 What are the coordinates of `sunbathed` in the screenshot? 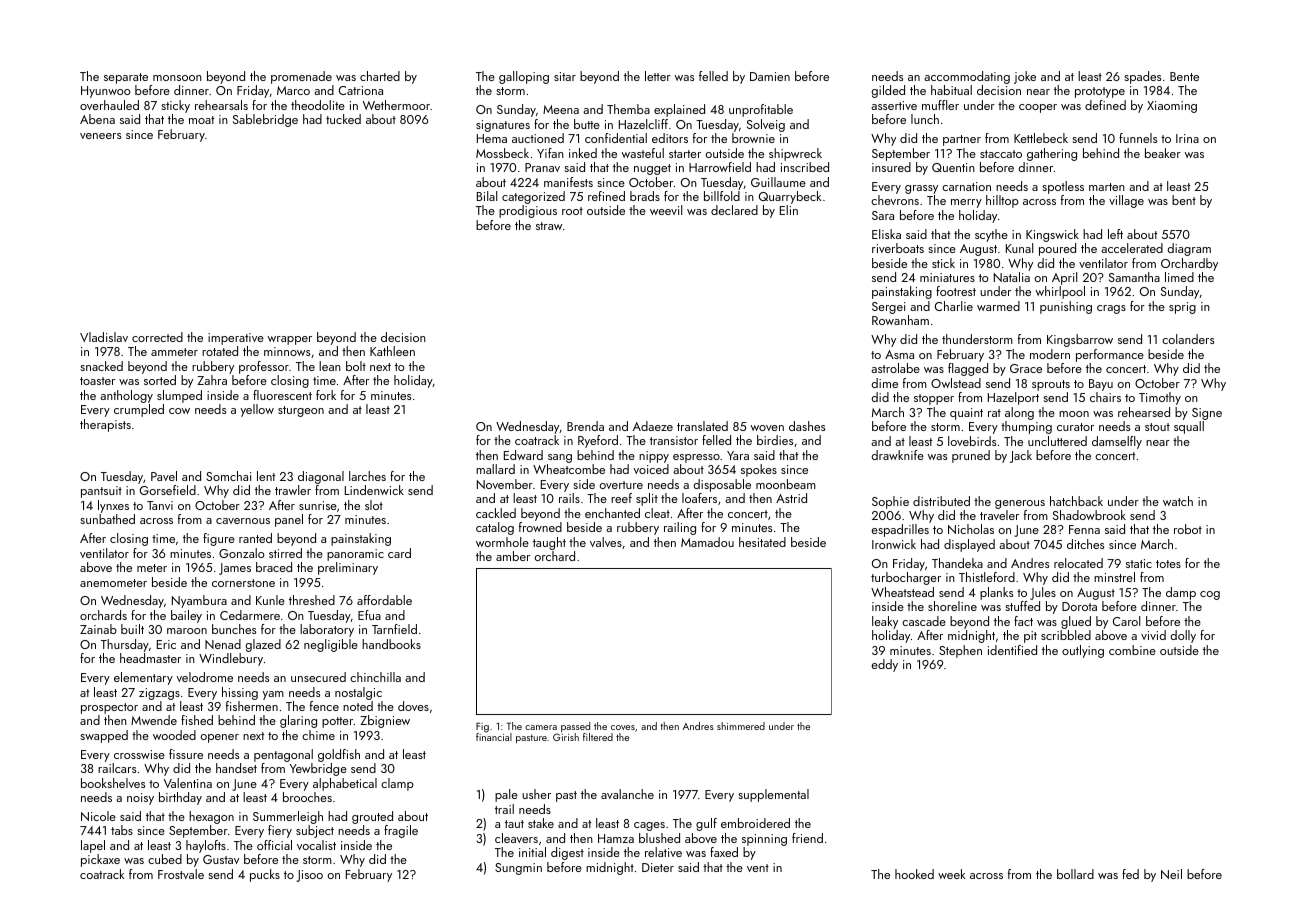 It's located at (107, 519).
